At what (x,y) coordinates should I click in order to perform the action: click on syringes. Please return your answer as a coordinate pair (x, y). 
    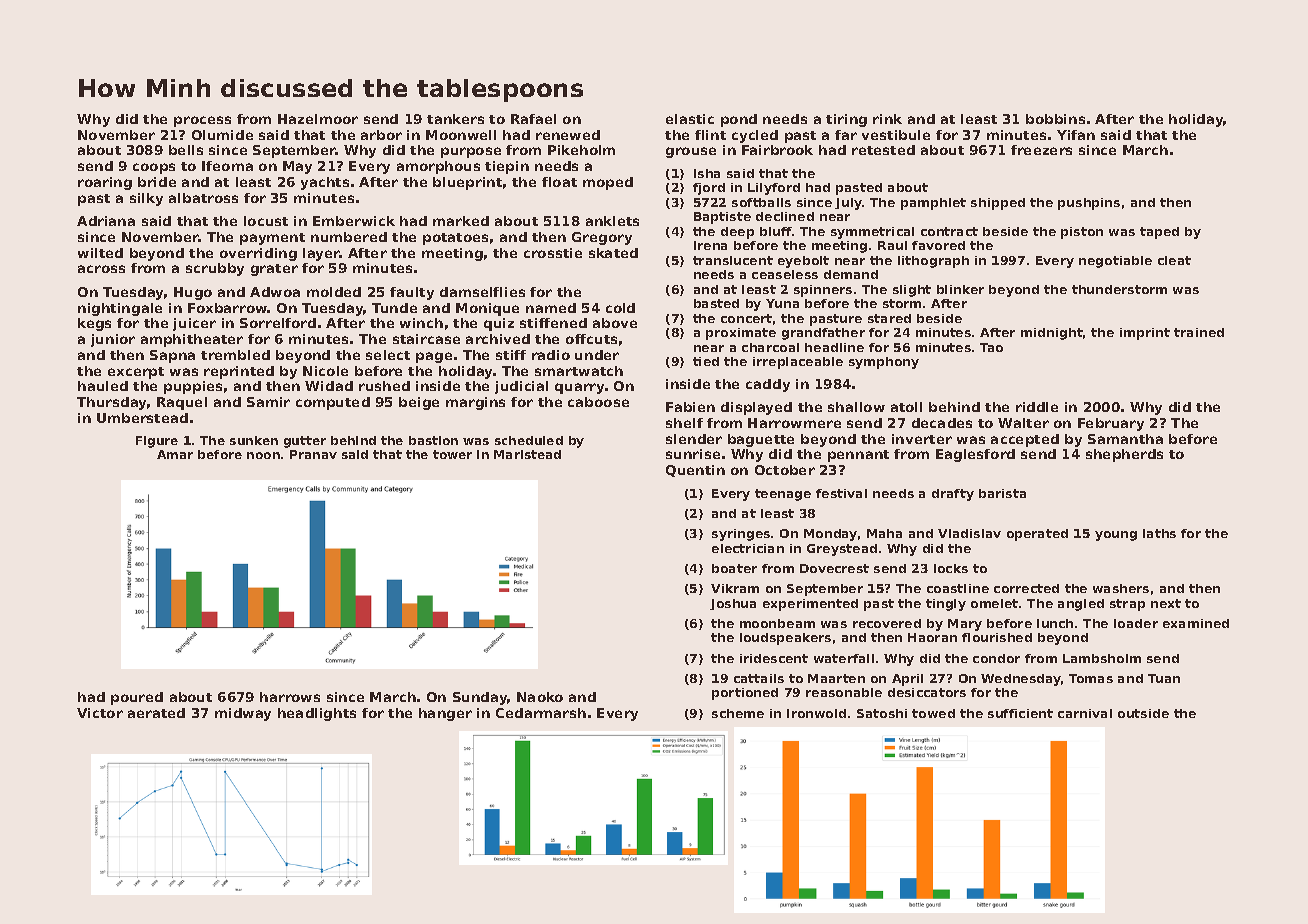
    Looking at the image, I should click on (741, 535).
